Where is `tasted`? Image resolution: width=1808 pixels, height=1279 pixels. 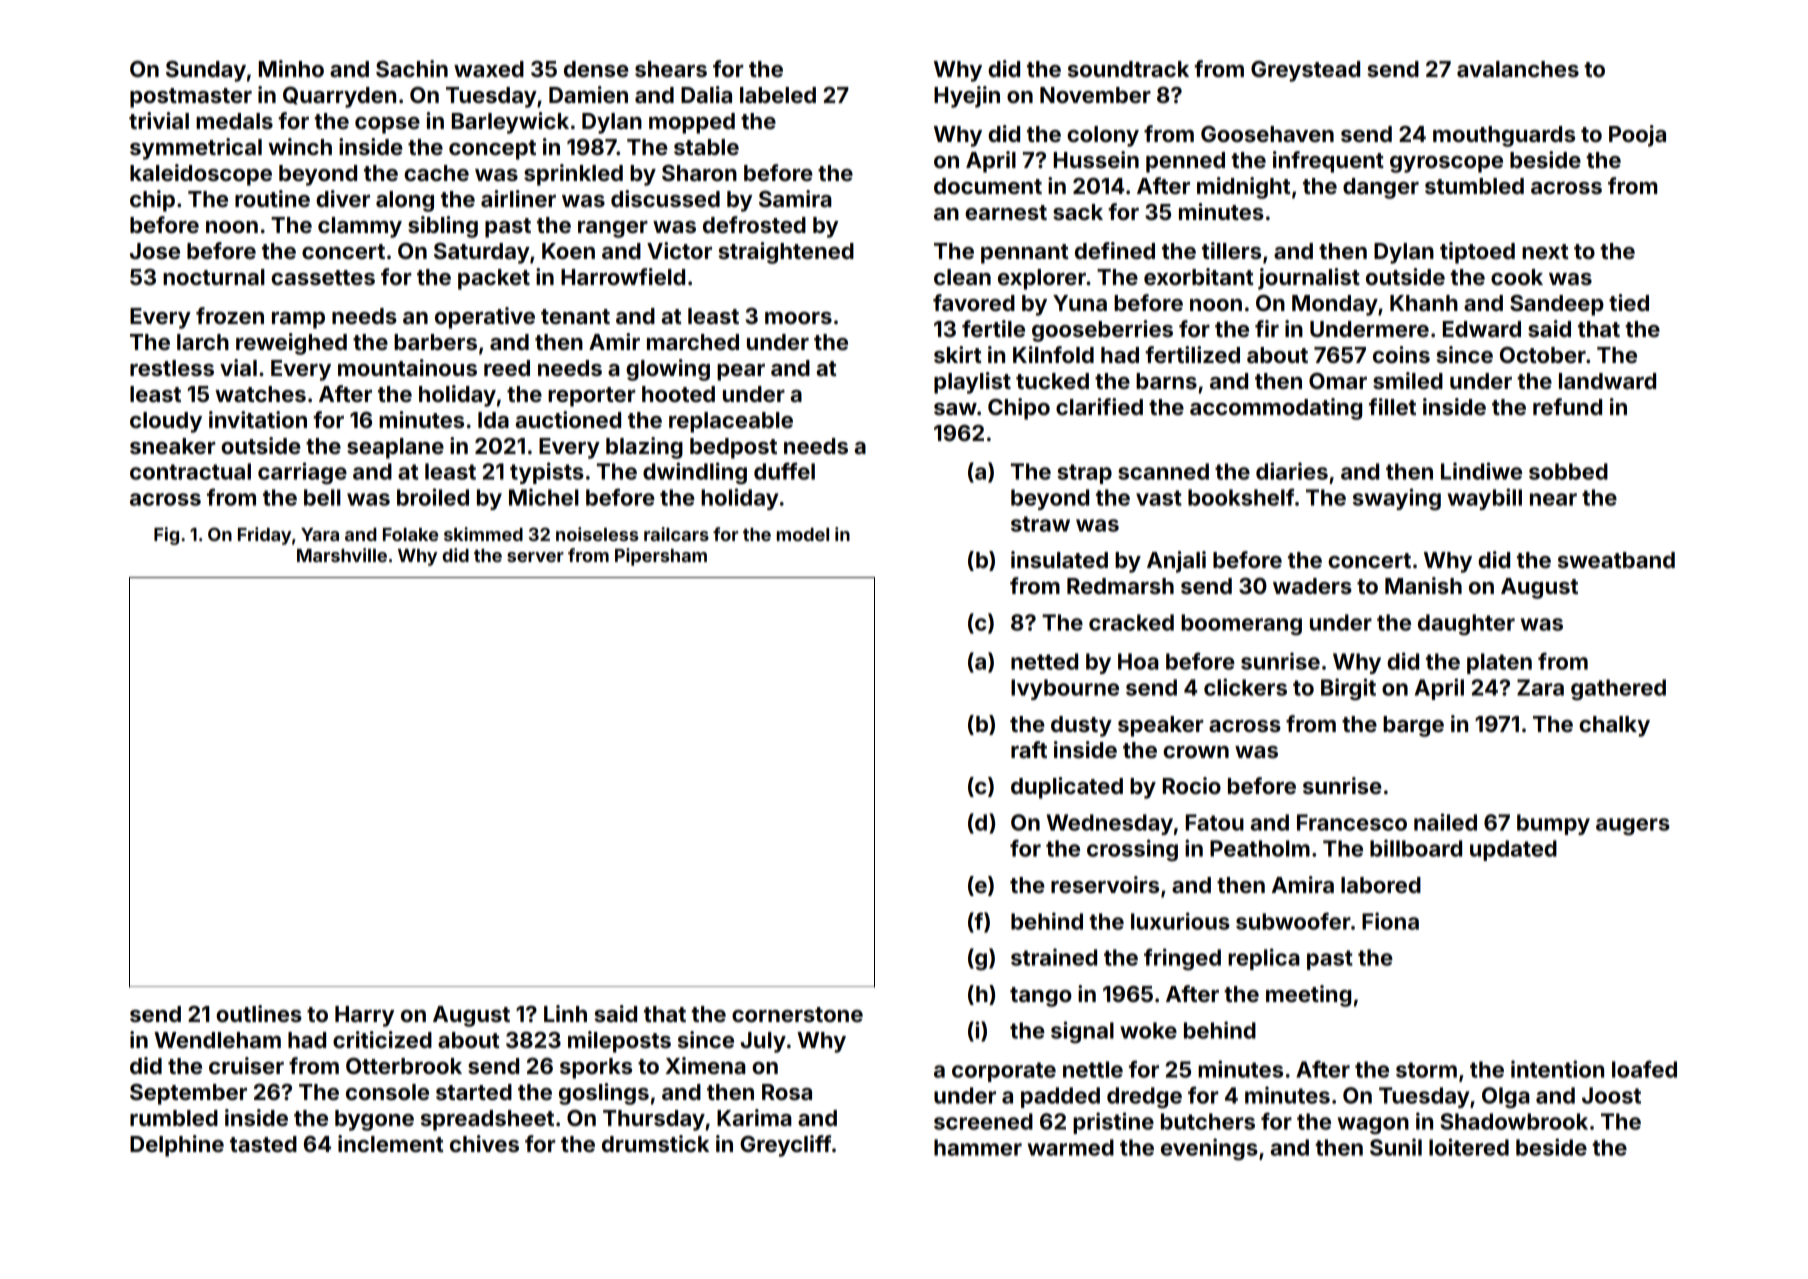
tasted is located at coordinates (263, 1144).
